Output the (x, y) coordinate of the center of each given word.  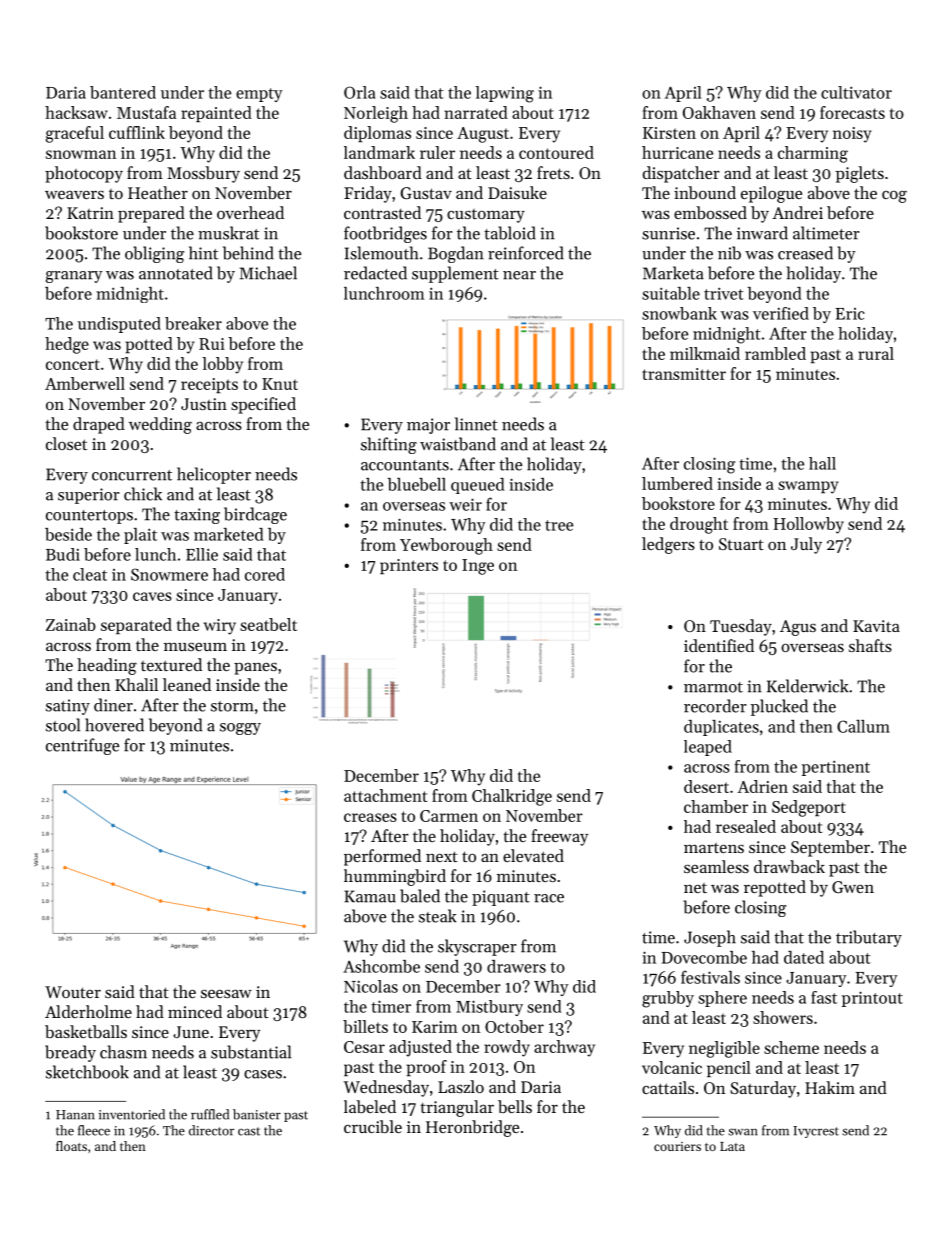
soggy (240, 729)
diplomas (377, 134)
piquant (501, 898)
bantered (123, 92)
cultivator (856, 92)
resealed (746, 826)
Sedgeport (809, 808)
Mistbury (489, 1008)
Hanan (75, 1115)
